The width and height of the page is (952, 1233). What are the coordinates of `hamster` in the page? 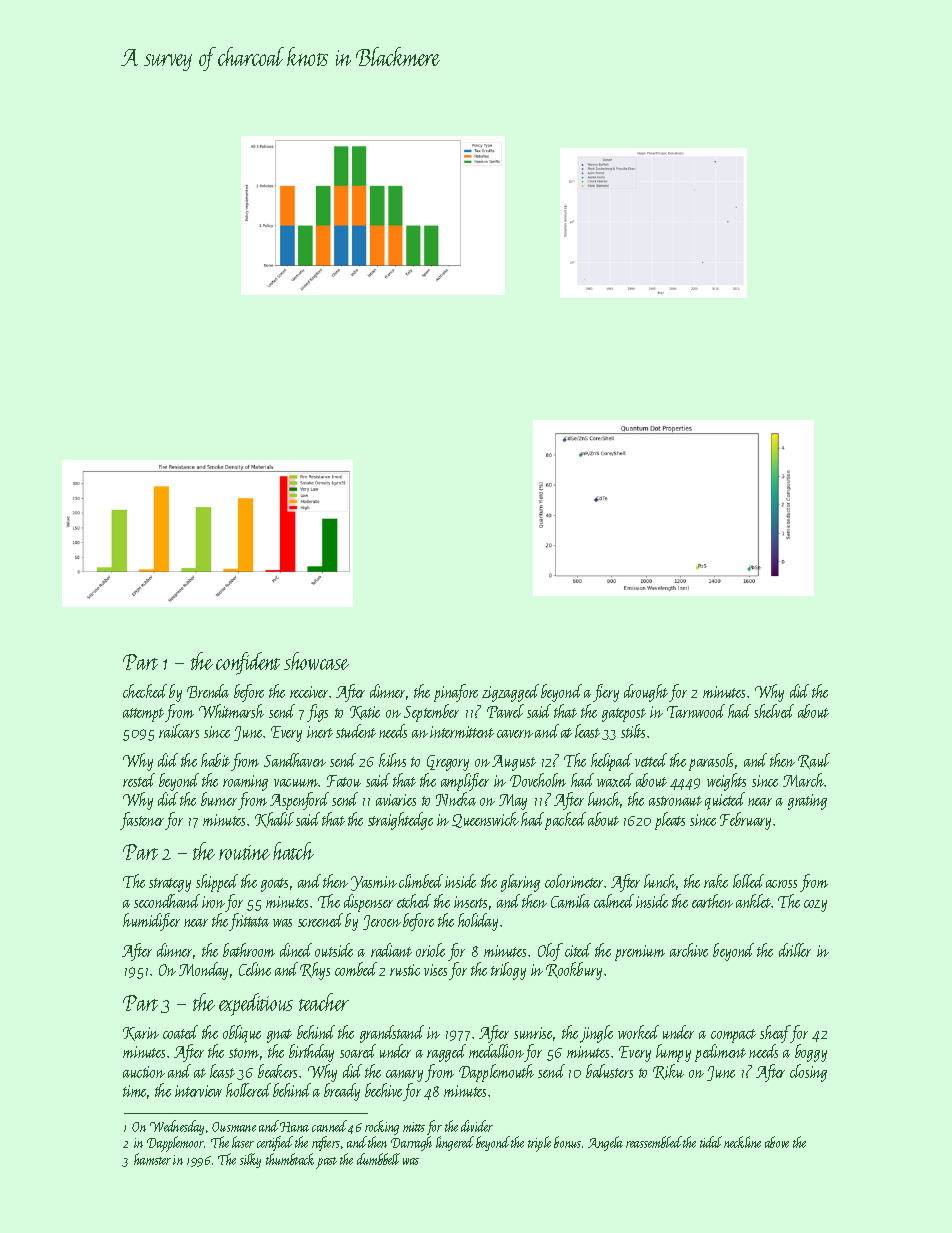 It's located at (152, 1159).
